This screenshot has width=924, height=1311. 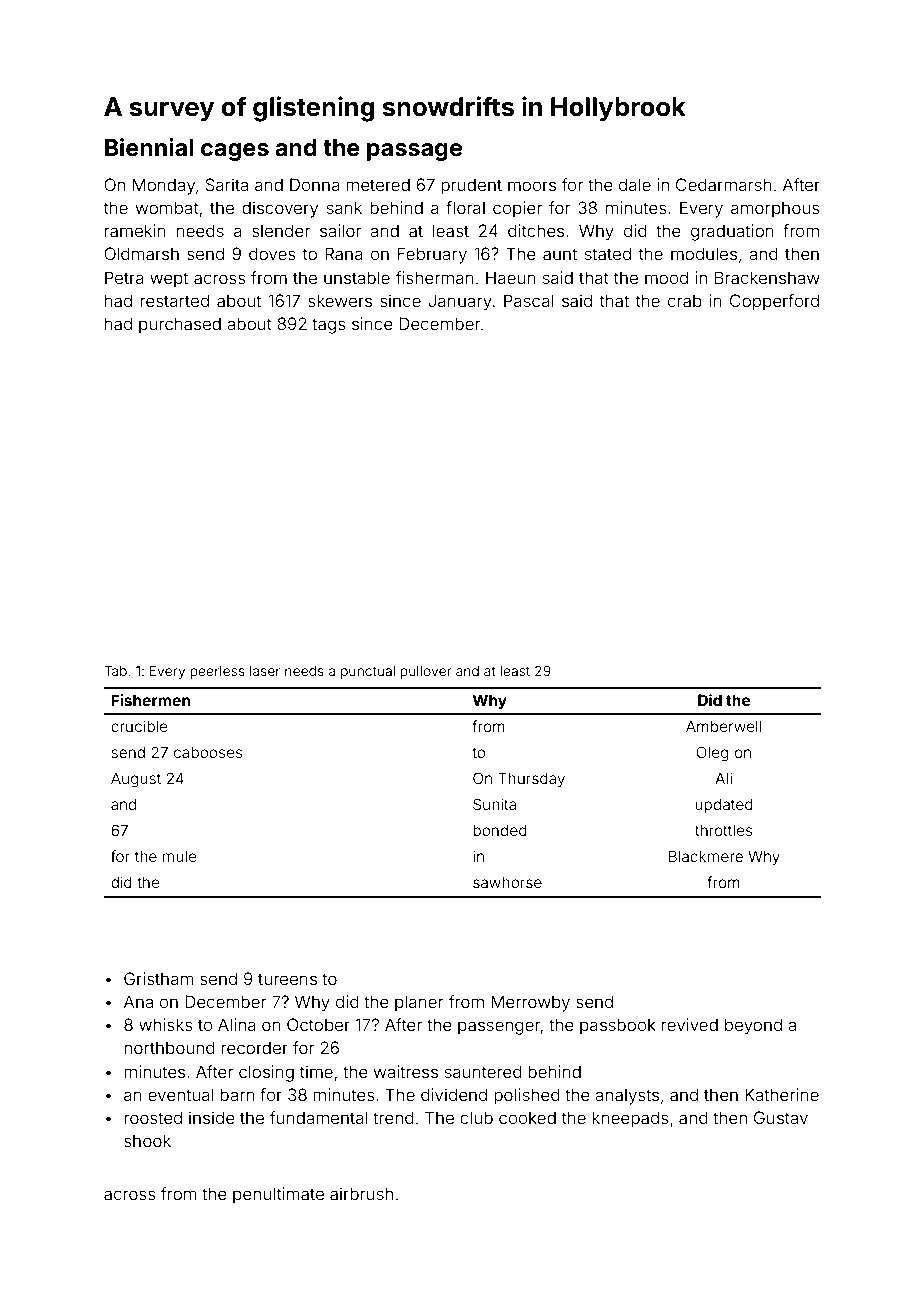 What do you see at coordinates (180, 325) in the screenshot?
I see `purchased` at bounding box center [180, 325].
